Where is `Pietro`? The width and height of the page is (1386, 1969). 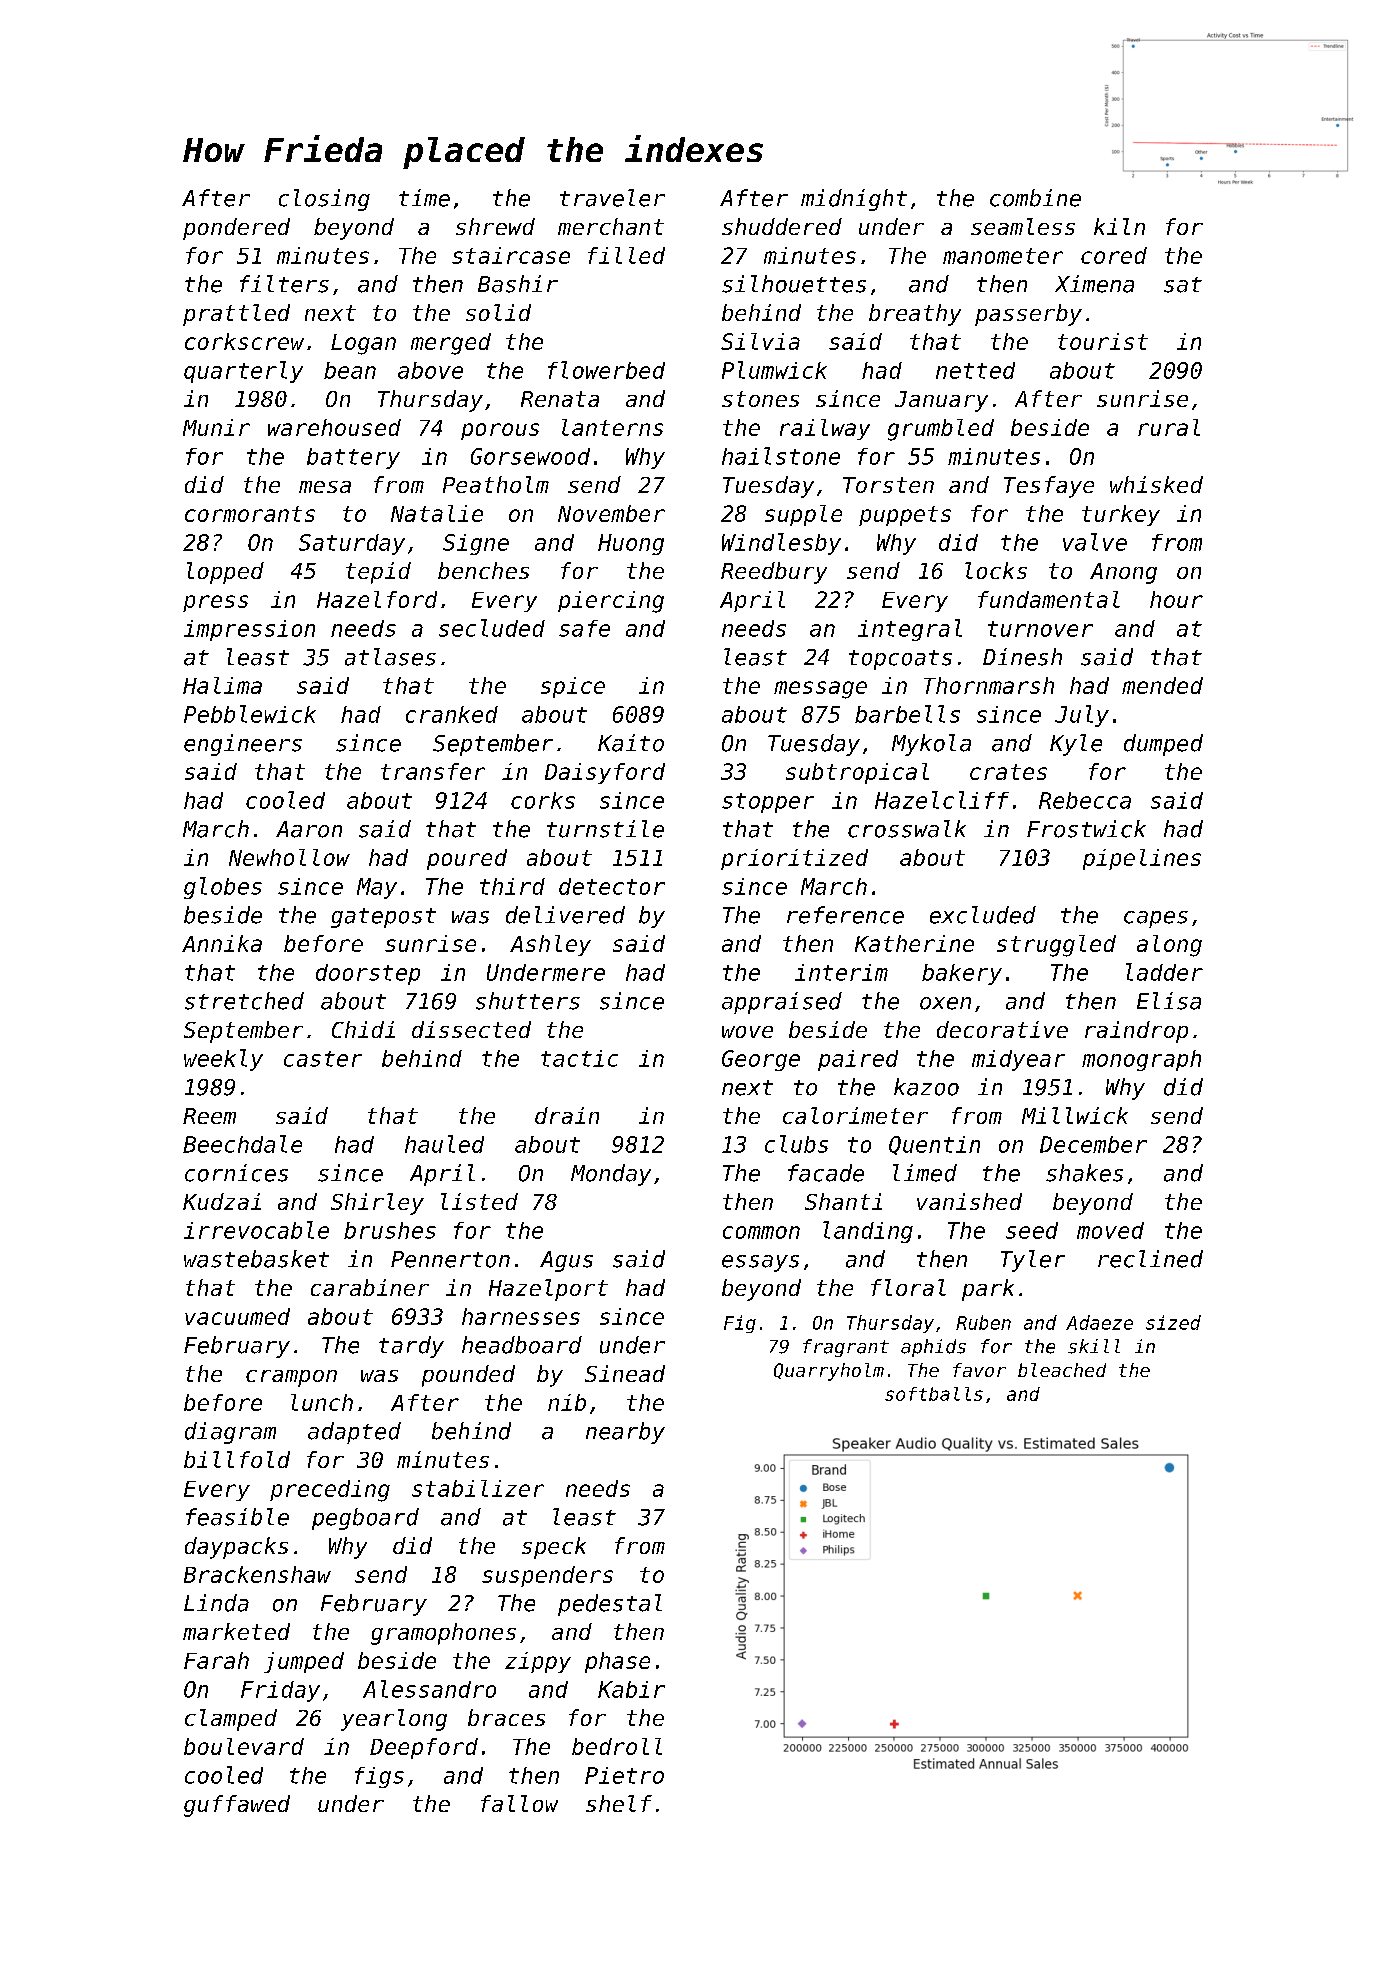 Pietro is located at coordinates (624, 1775).
